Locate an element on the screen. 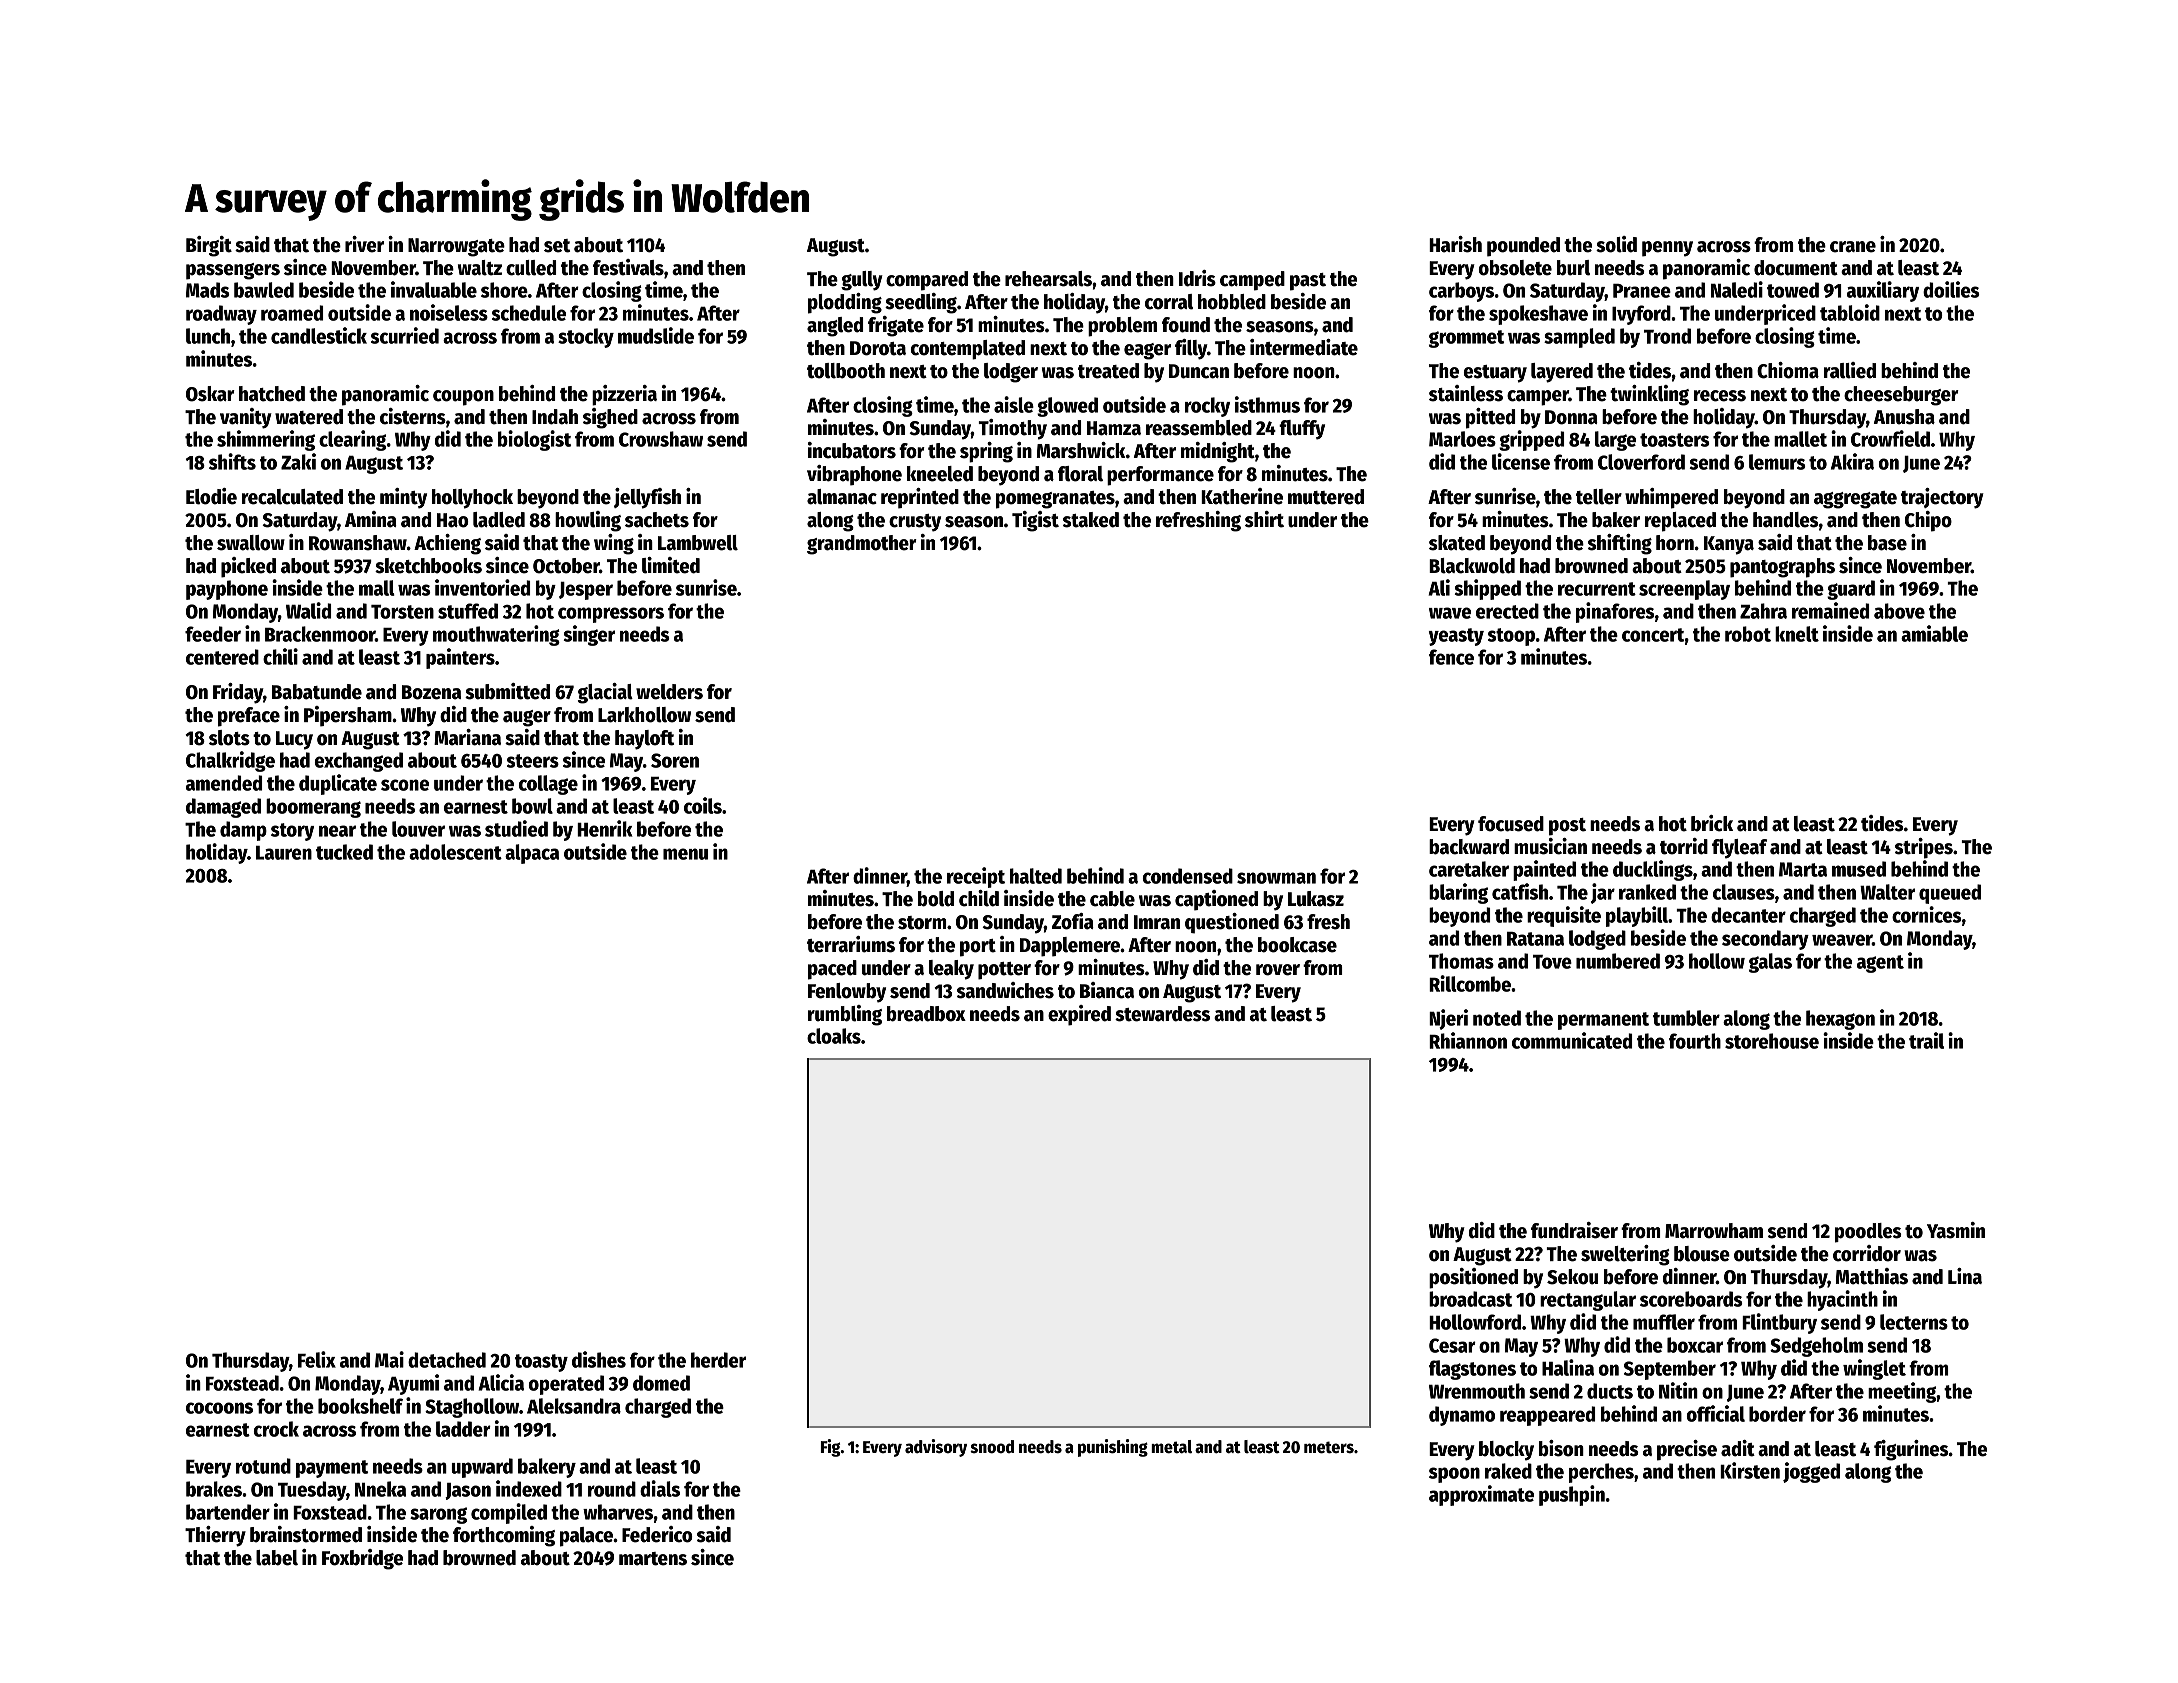 Image resolution: width=2178 pixels, height=1683 pixels. forthcoming is located at coordinates (504, 1536).
